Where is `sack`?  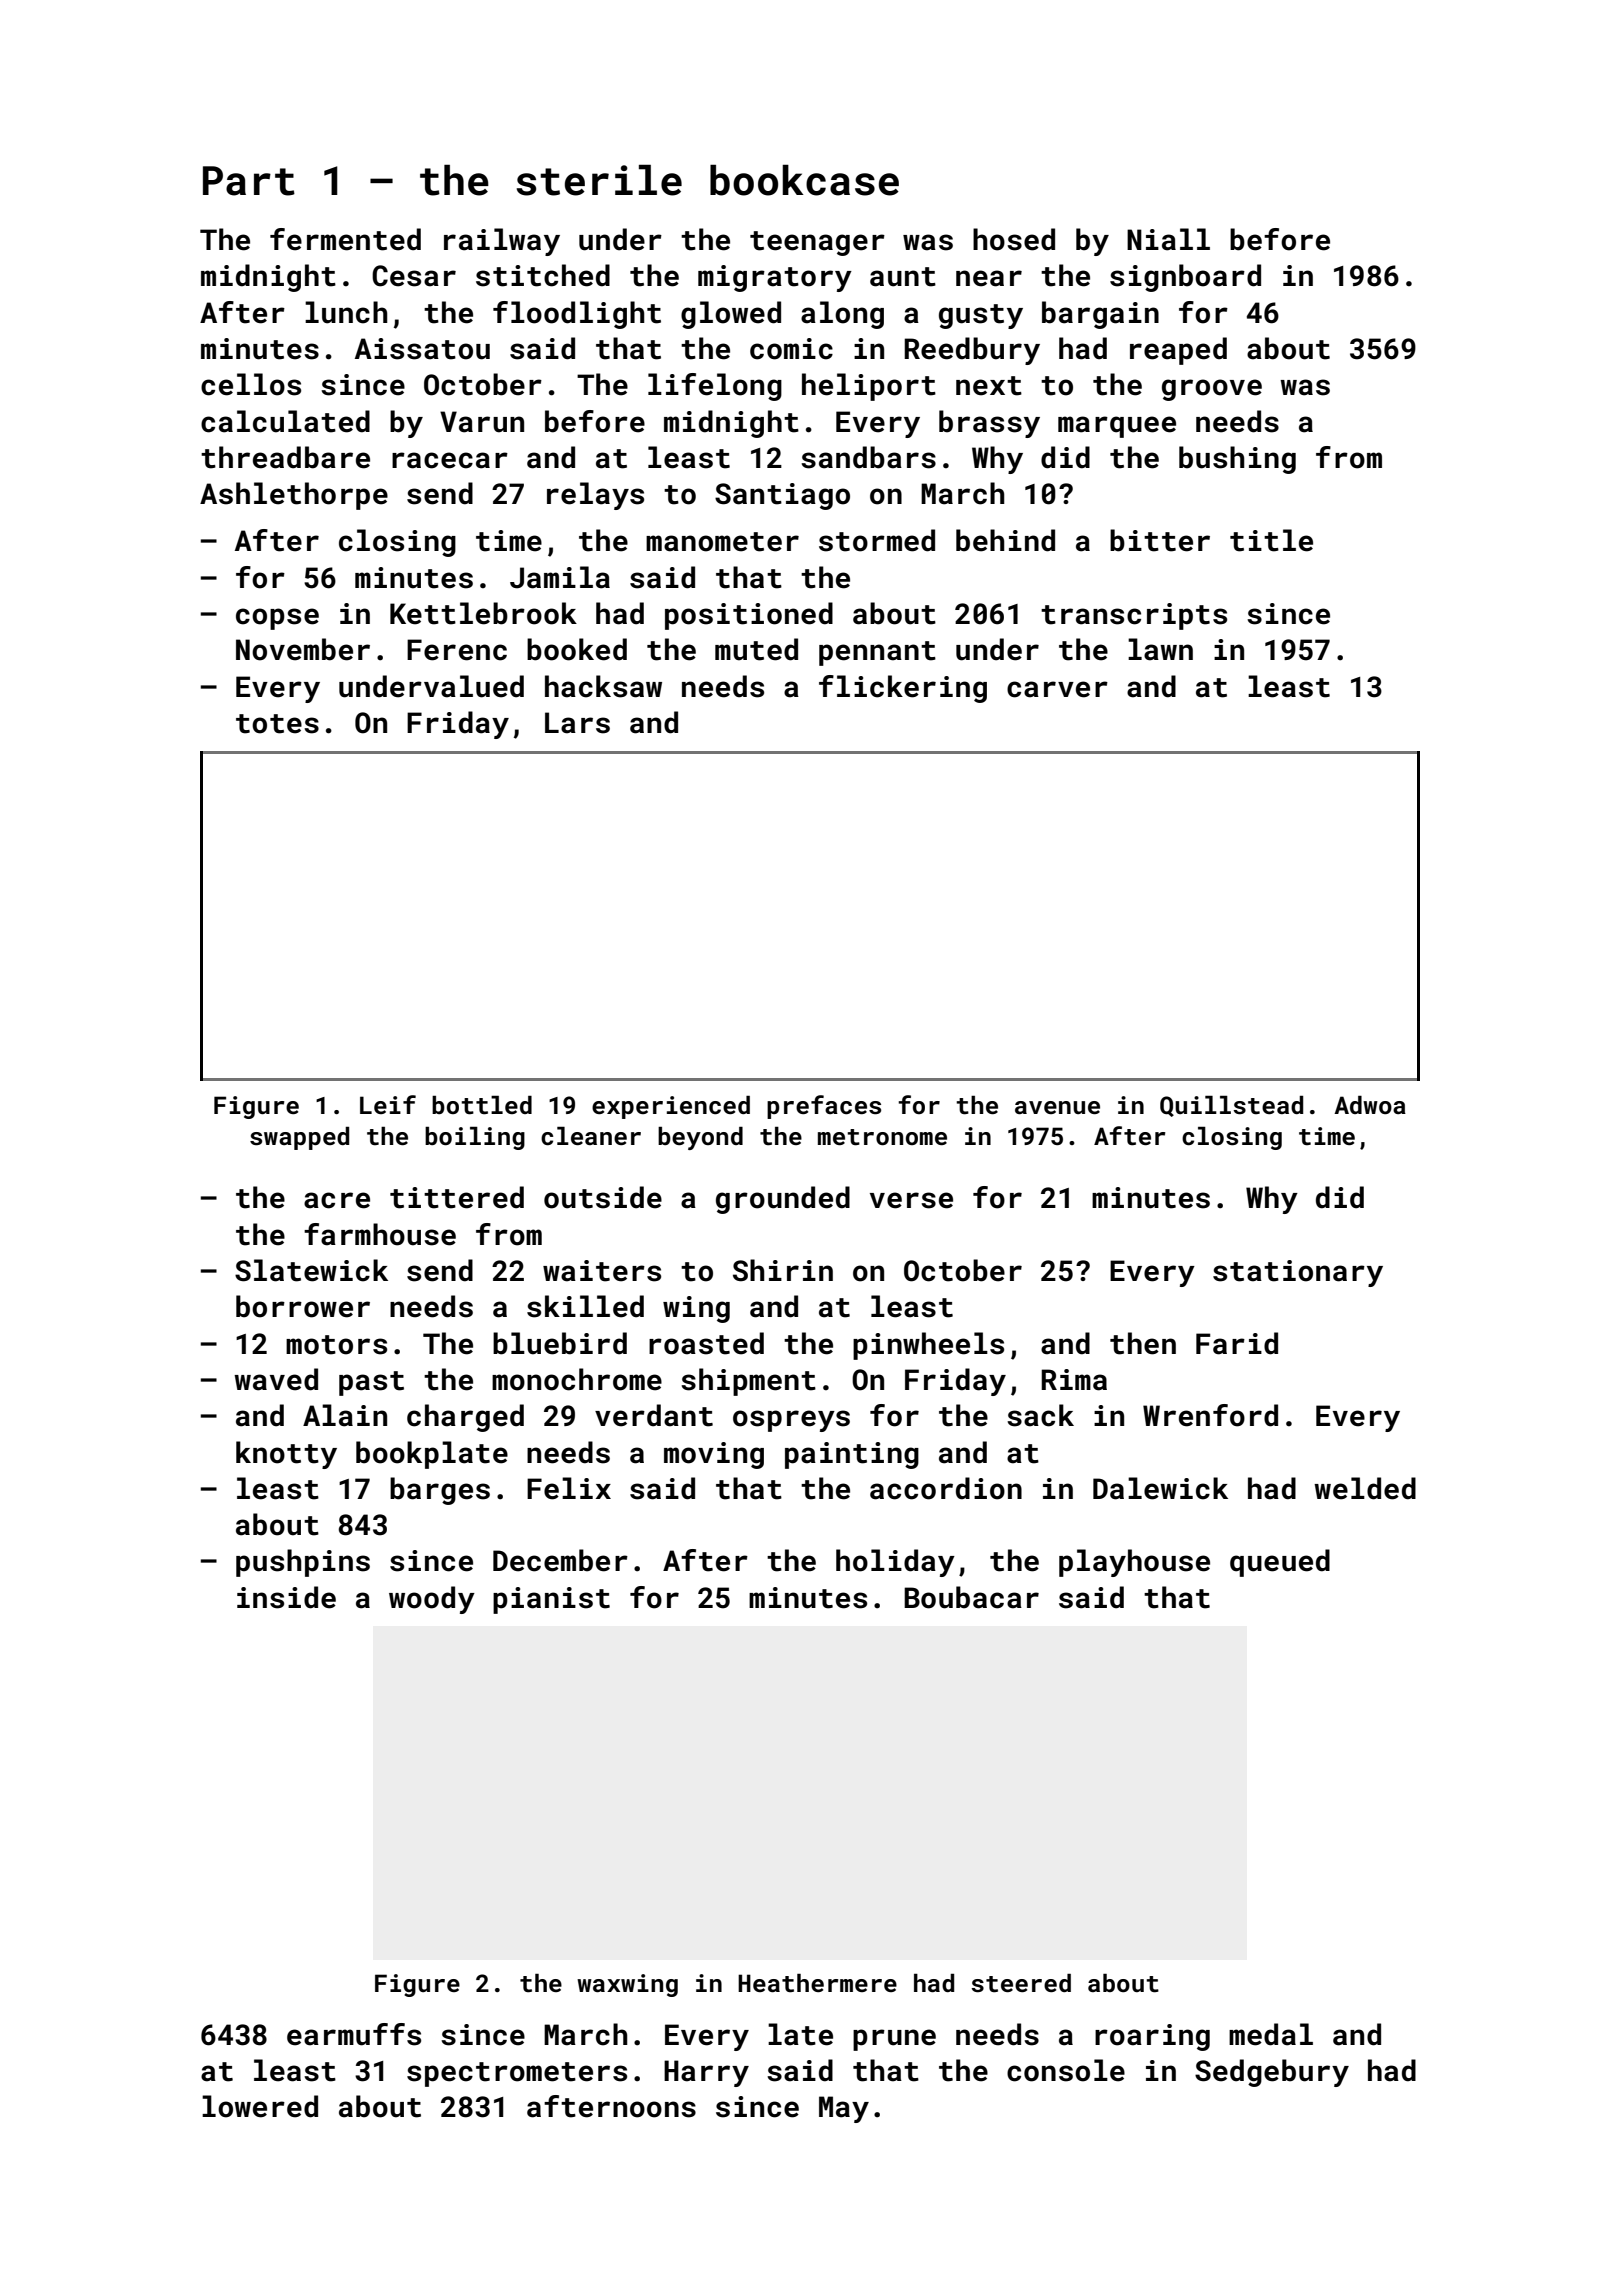 sack is located at coordinates (1040, 1415).
